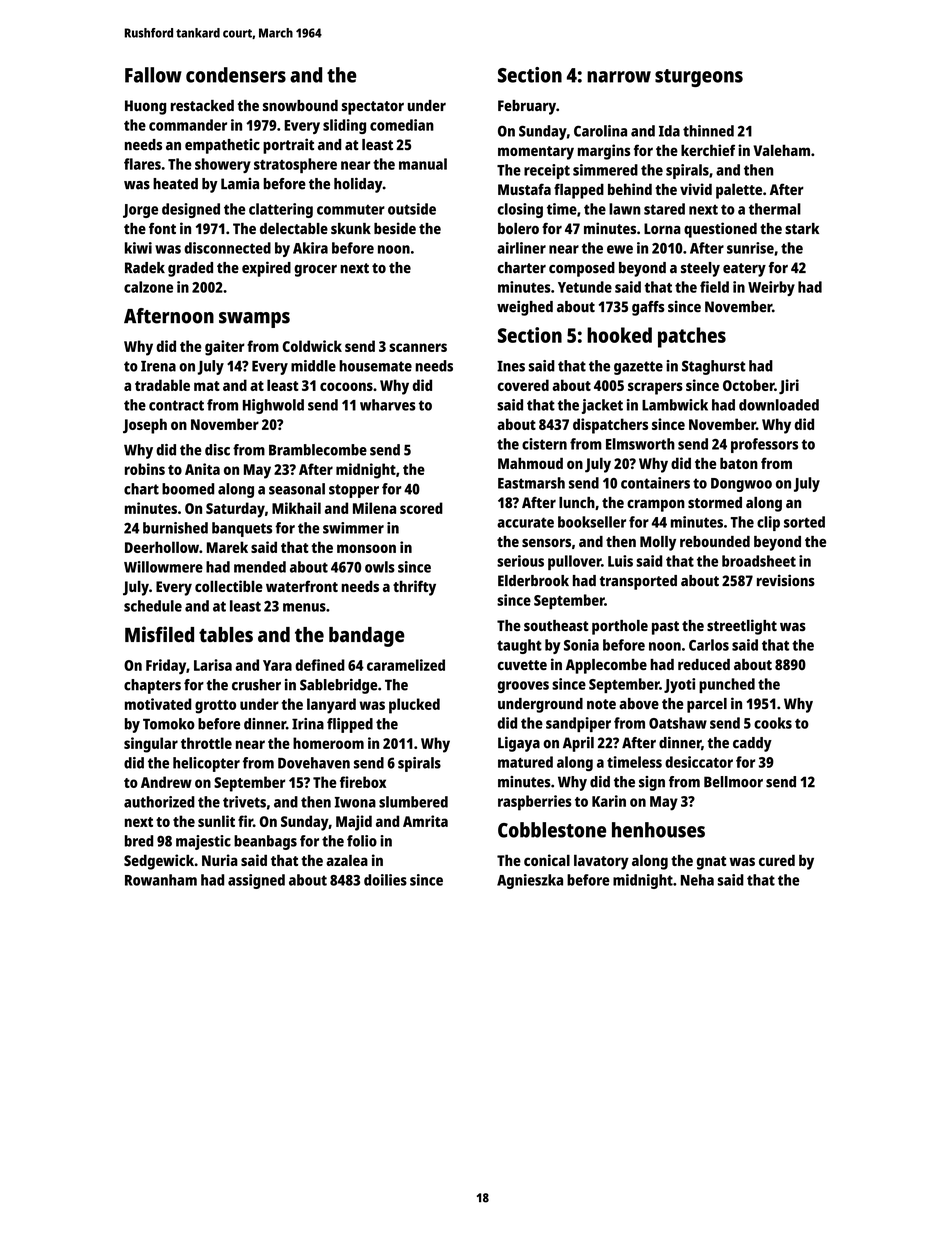 This image has height=1233, width=952. I want to click on baton, so click(739, 463).
